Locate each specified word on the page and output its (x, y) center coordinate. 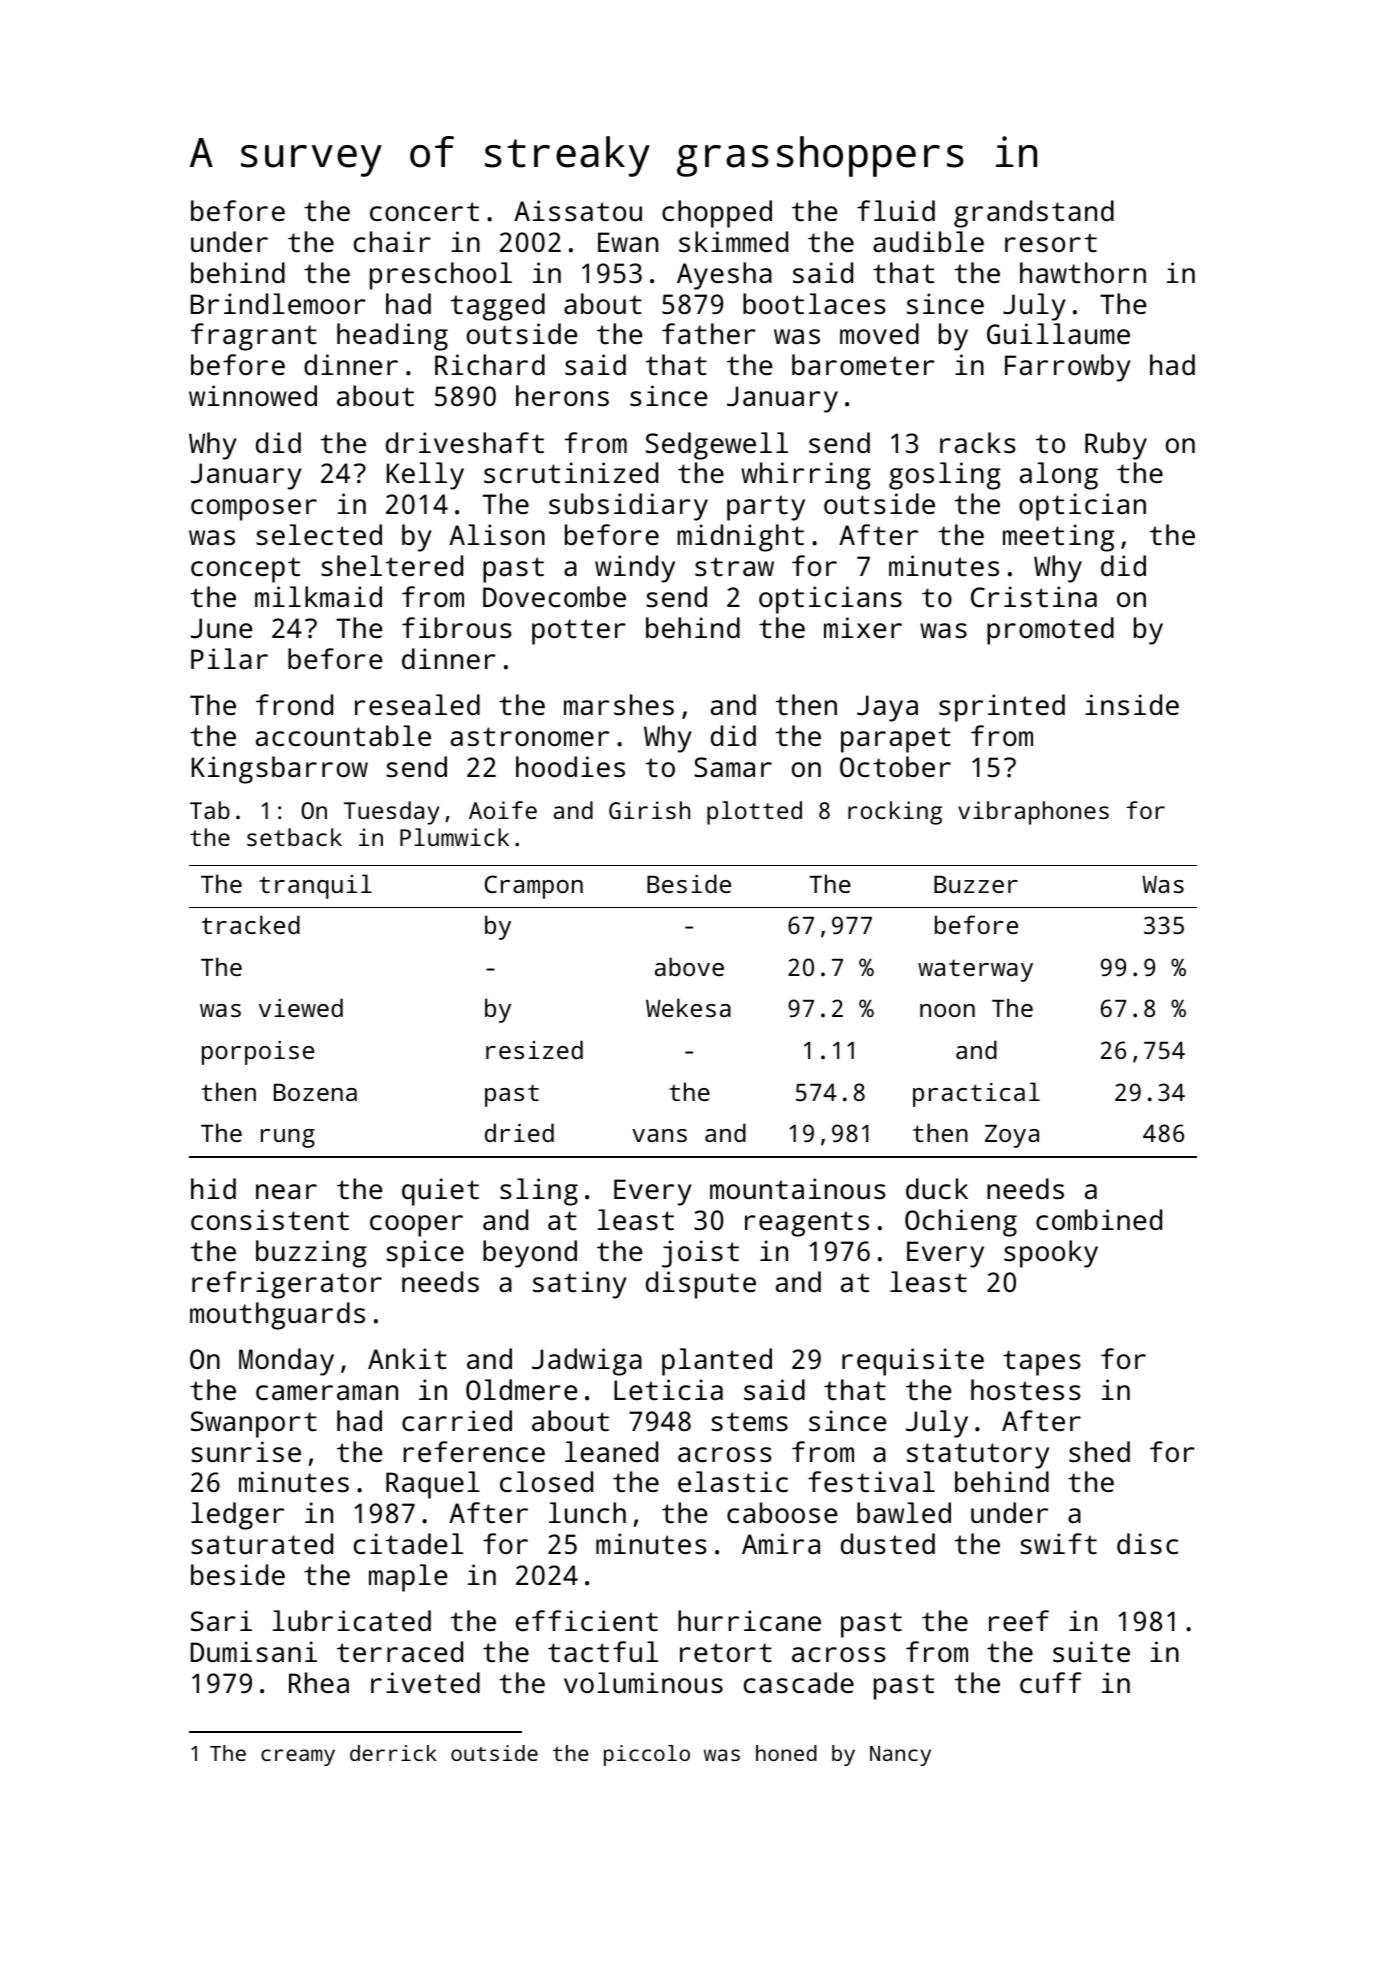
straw (734, 567)
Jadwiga (587, 1362)
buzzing (311, 1254)
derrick (393, 1753)
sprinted (1002, 708)
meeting (1058, 538)
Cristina (1034, 597)
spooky (1051, 1254)
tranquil (315, 886)
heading (392, 337)
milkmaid (318, 596)
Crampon (534, 887)
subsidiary (628, 507)
